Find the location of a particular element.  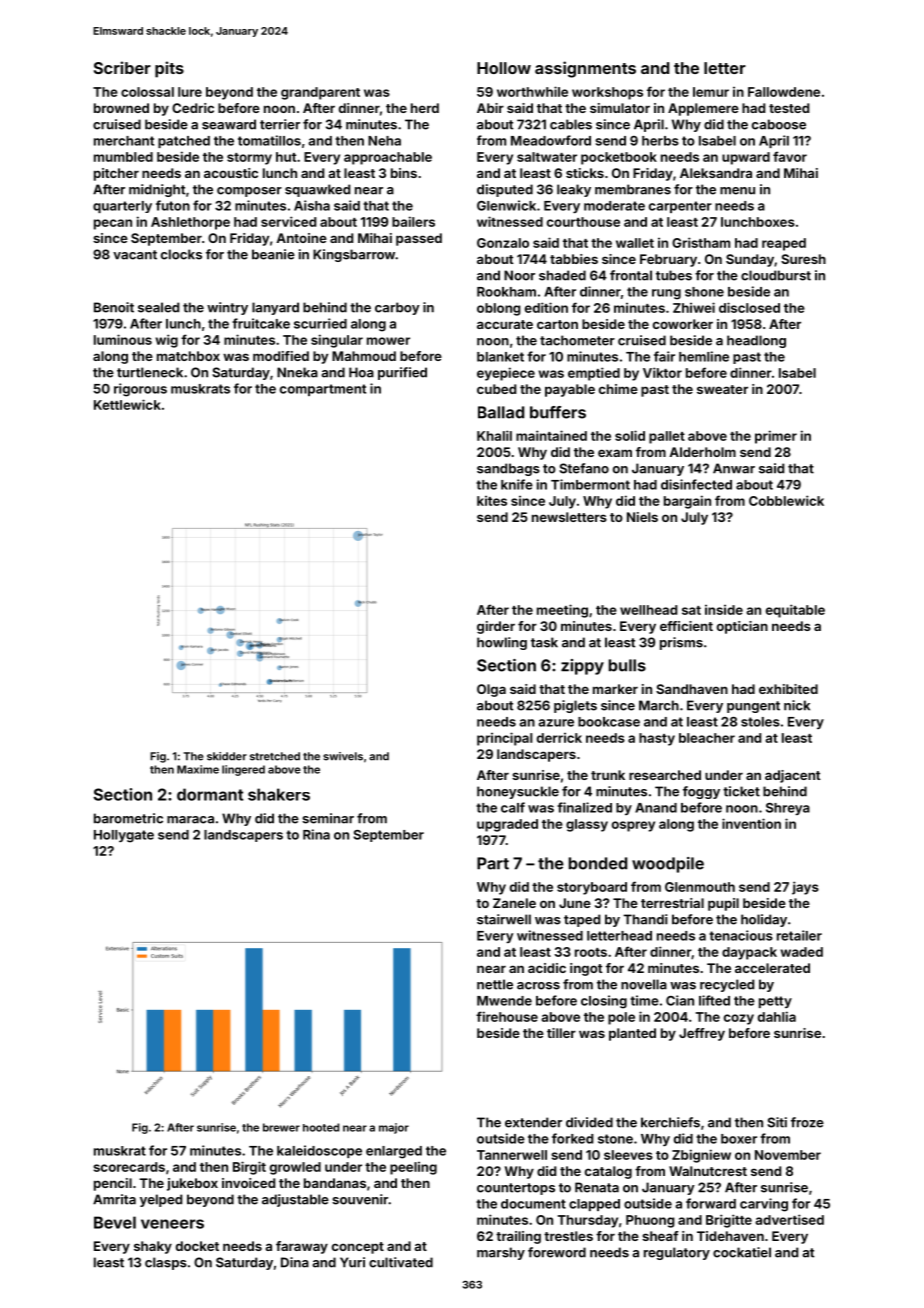

Dina is located at coordinates (295, 1262).
